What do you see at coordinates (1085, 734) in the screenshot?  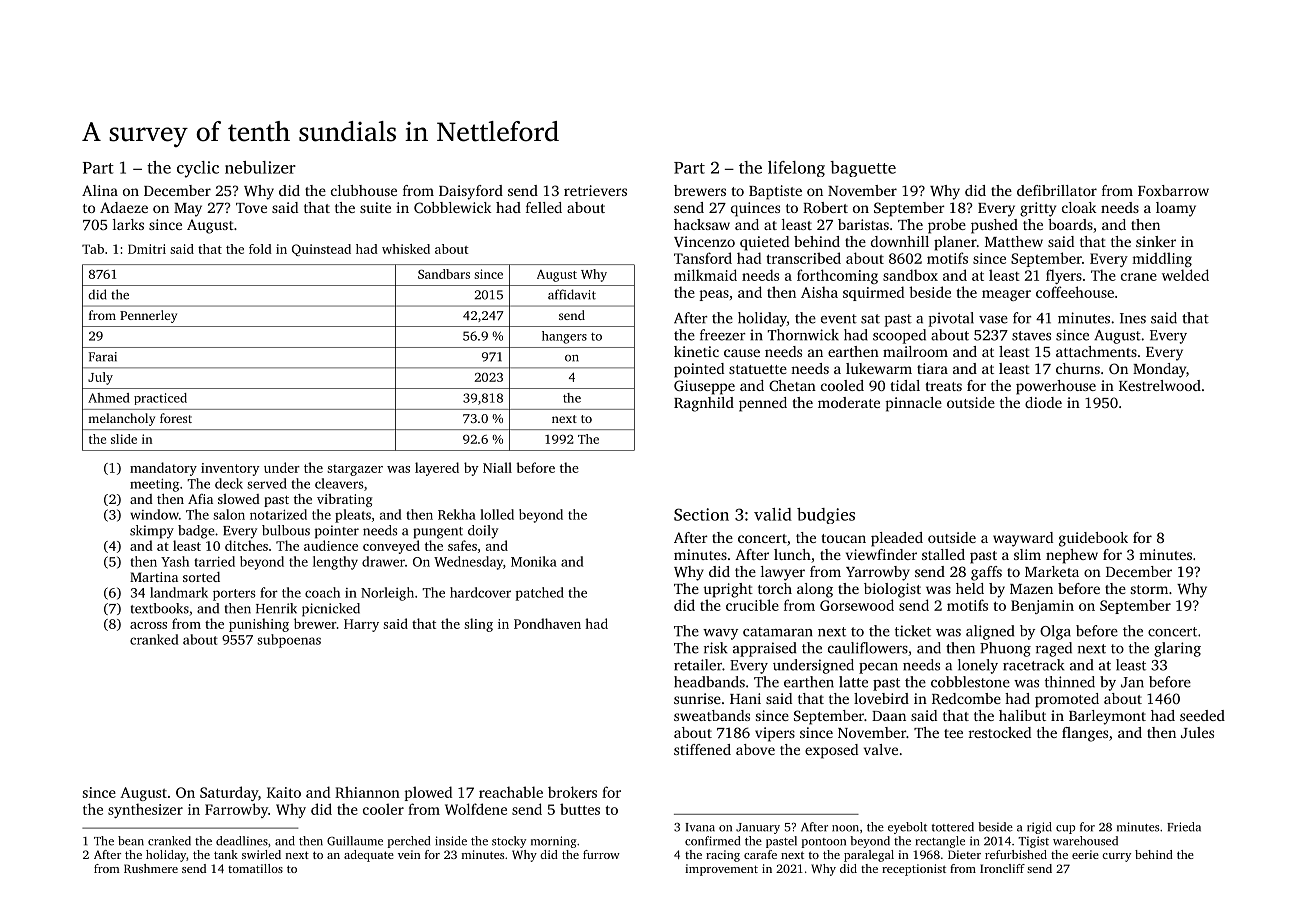 I see `flanges` at bounding box center [1085, 734].
